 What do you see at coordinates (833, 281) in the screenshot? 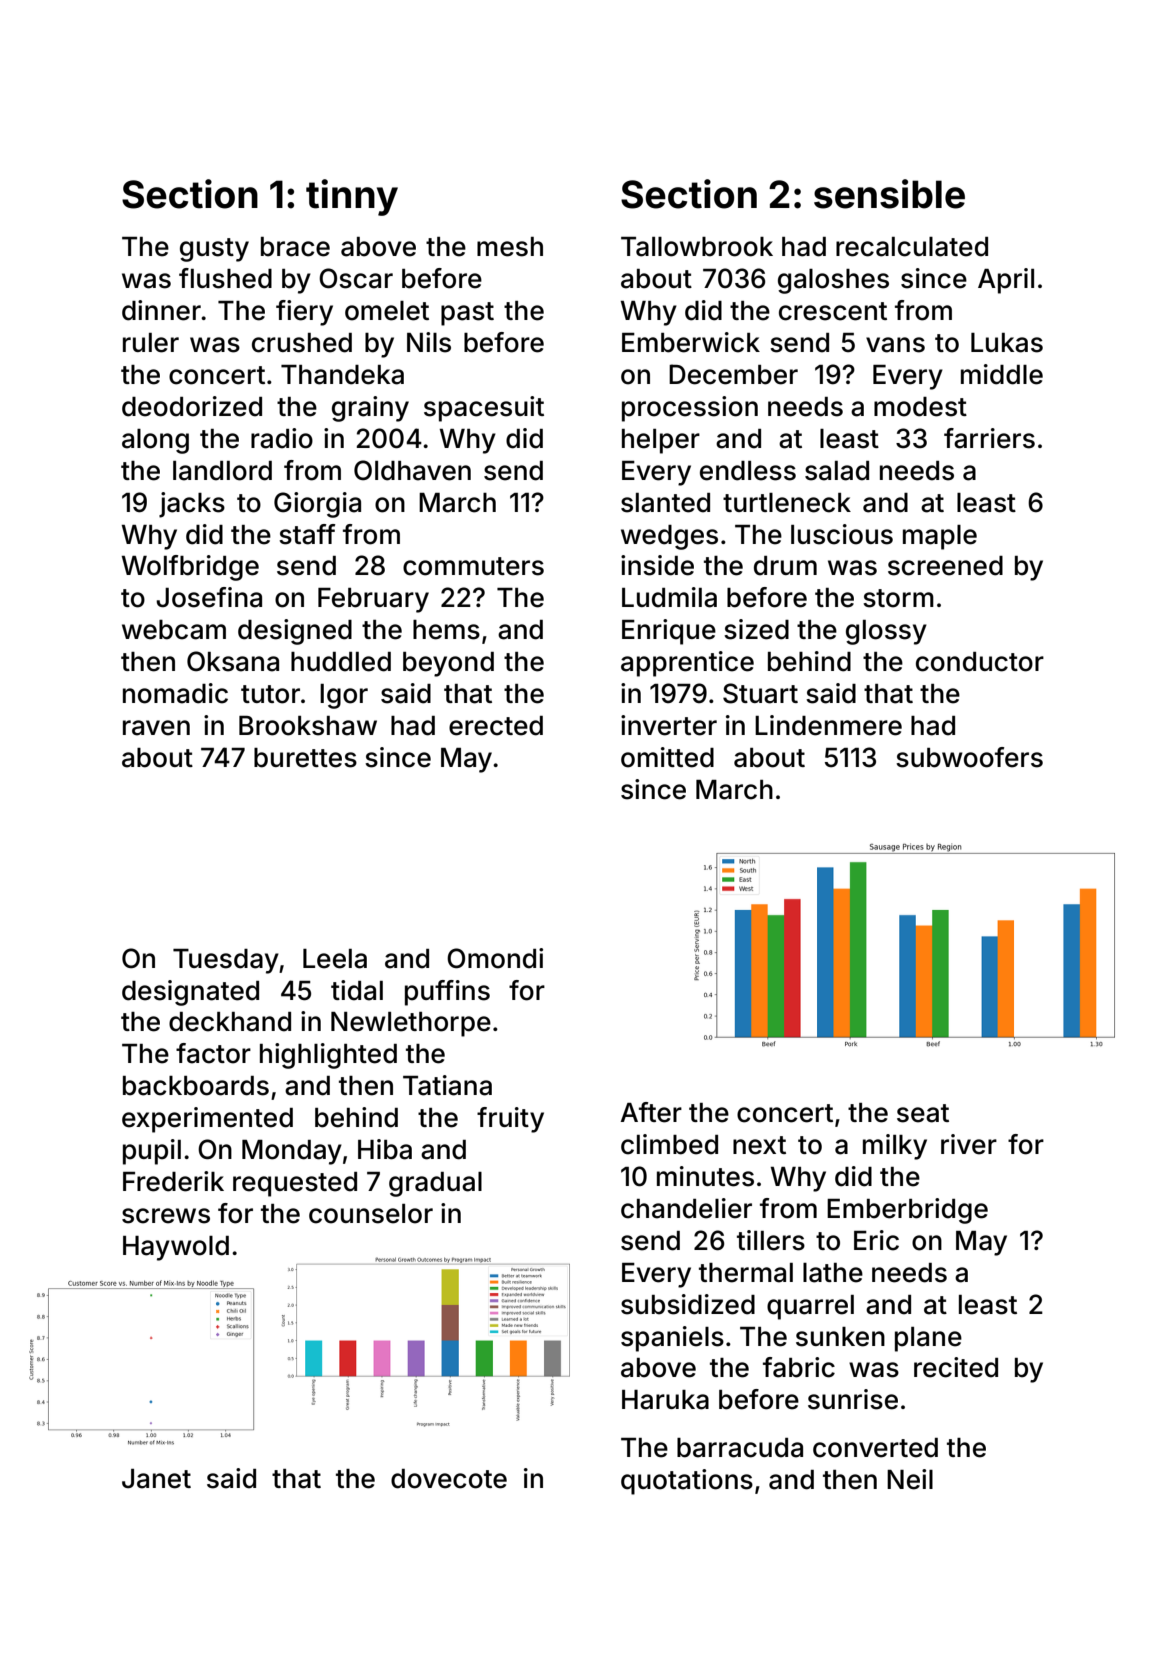
I see `galoshes` at bounding box center [833, 281].
